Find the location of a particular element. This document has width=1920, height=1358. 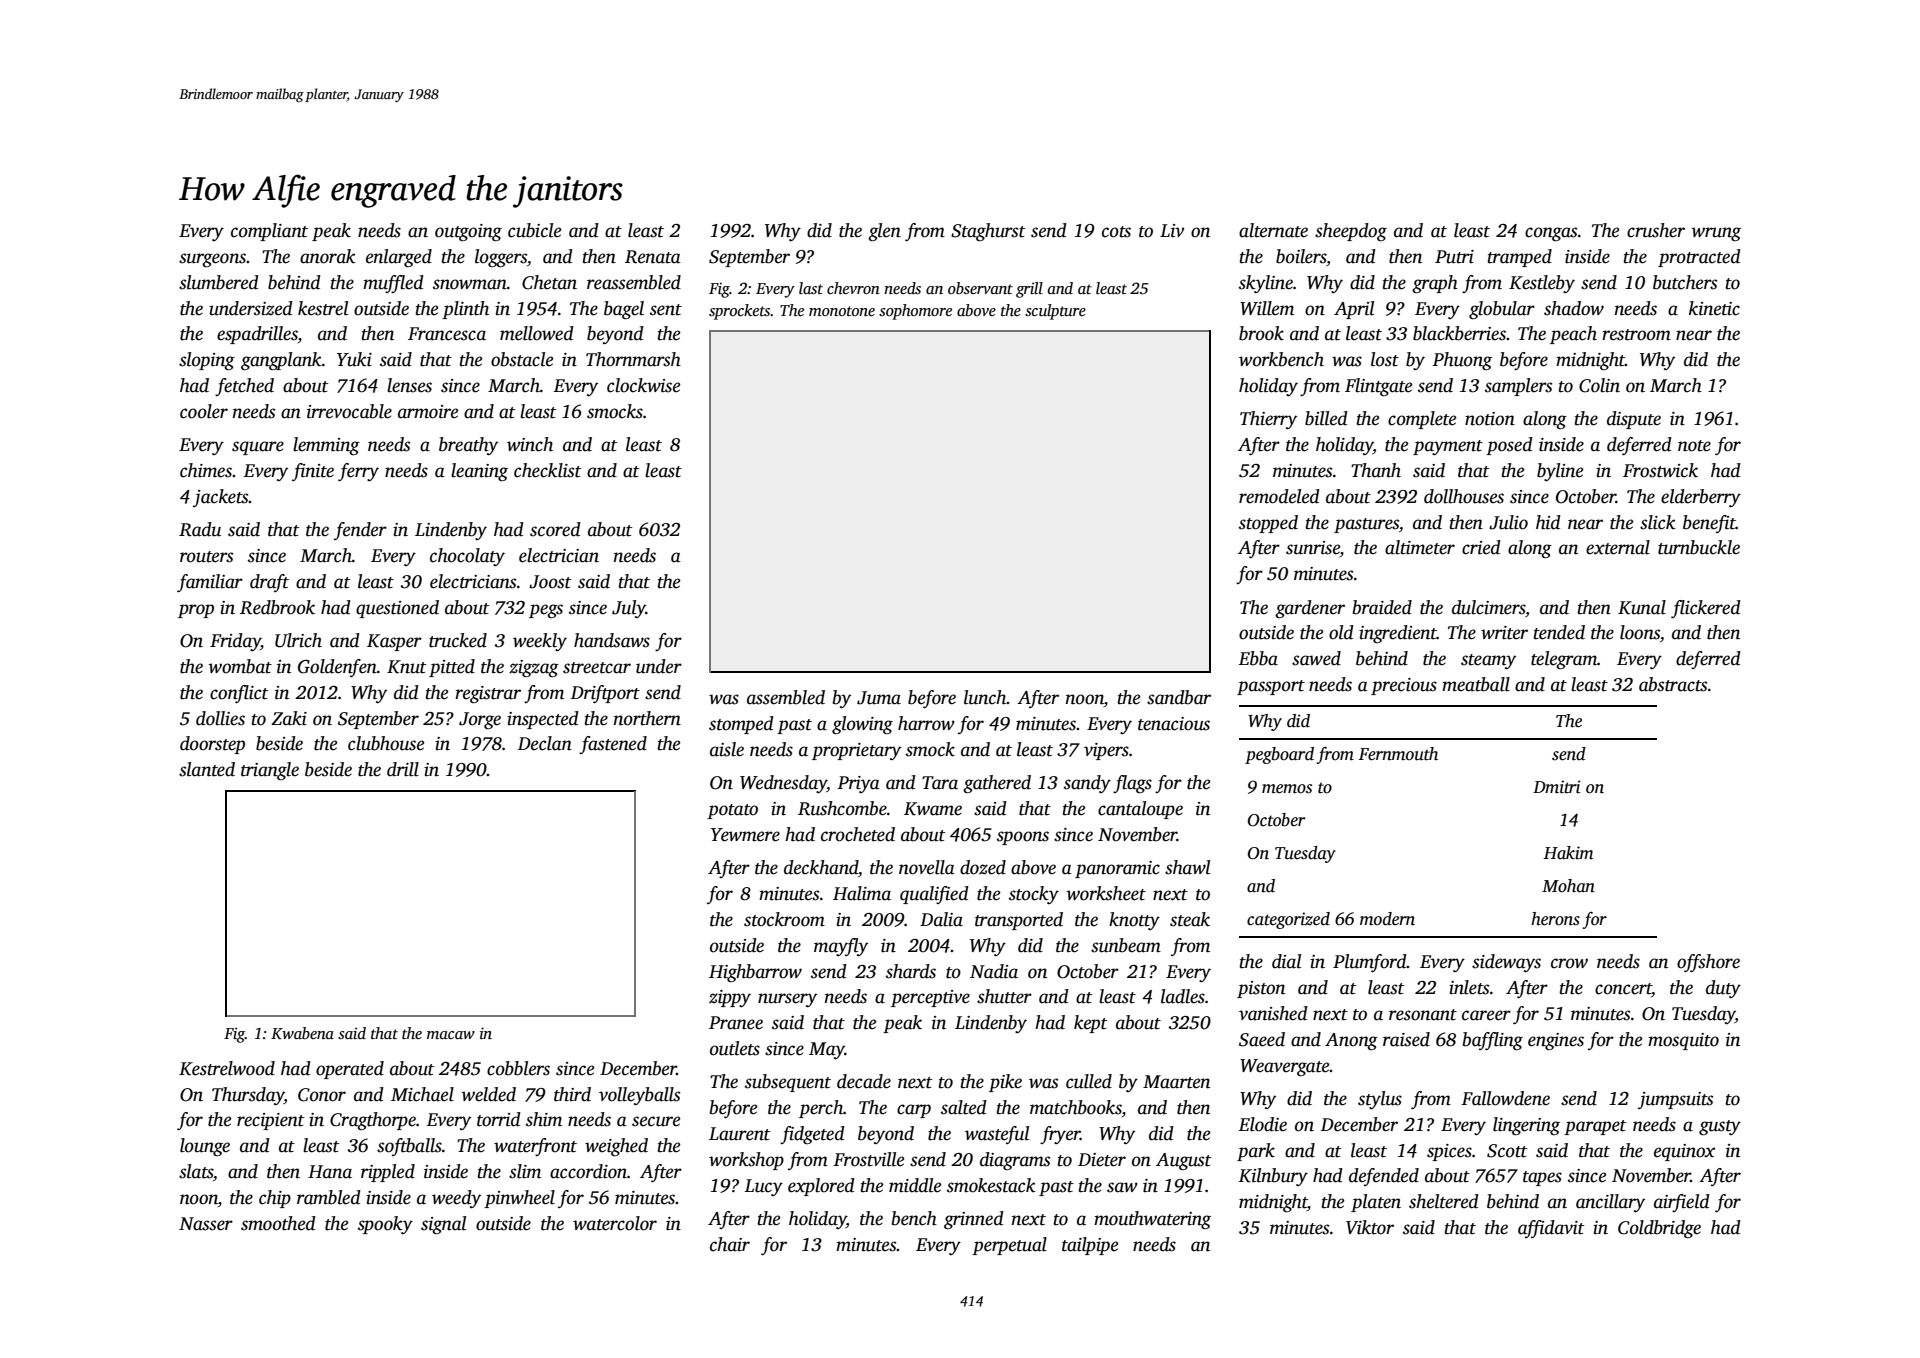

chair is located at coordinates (730, 1244).
